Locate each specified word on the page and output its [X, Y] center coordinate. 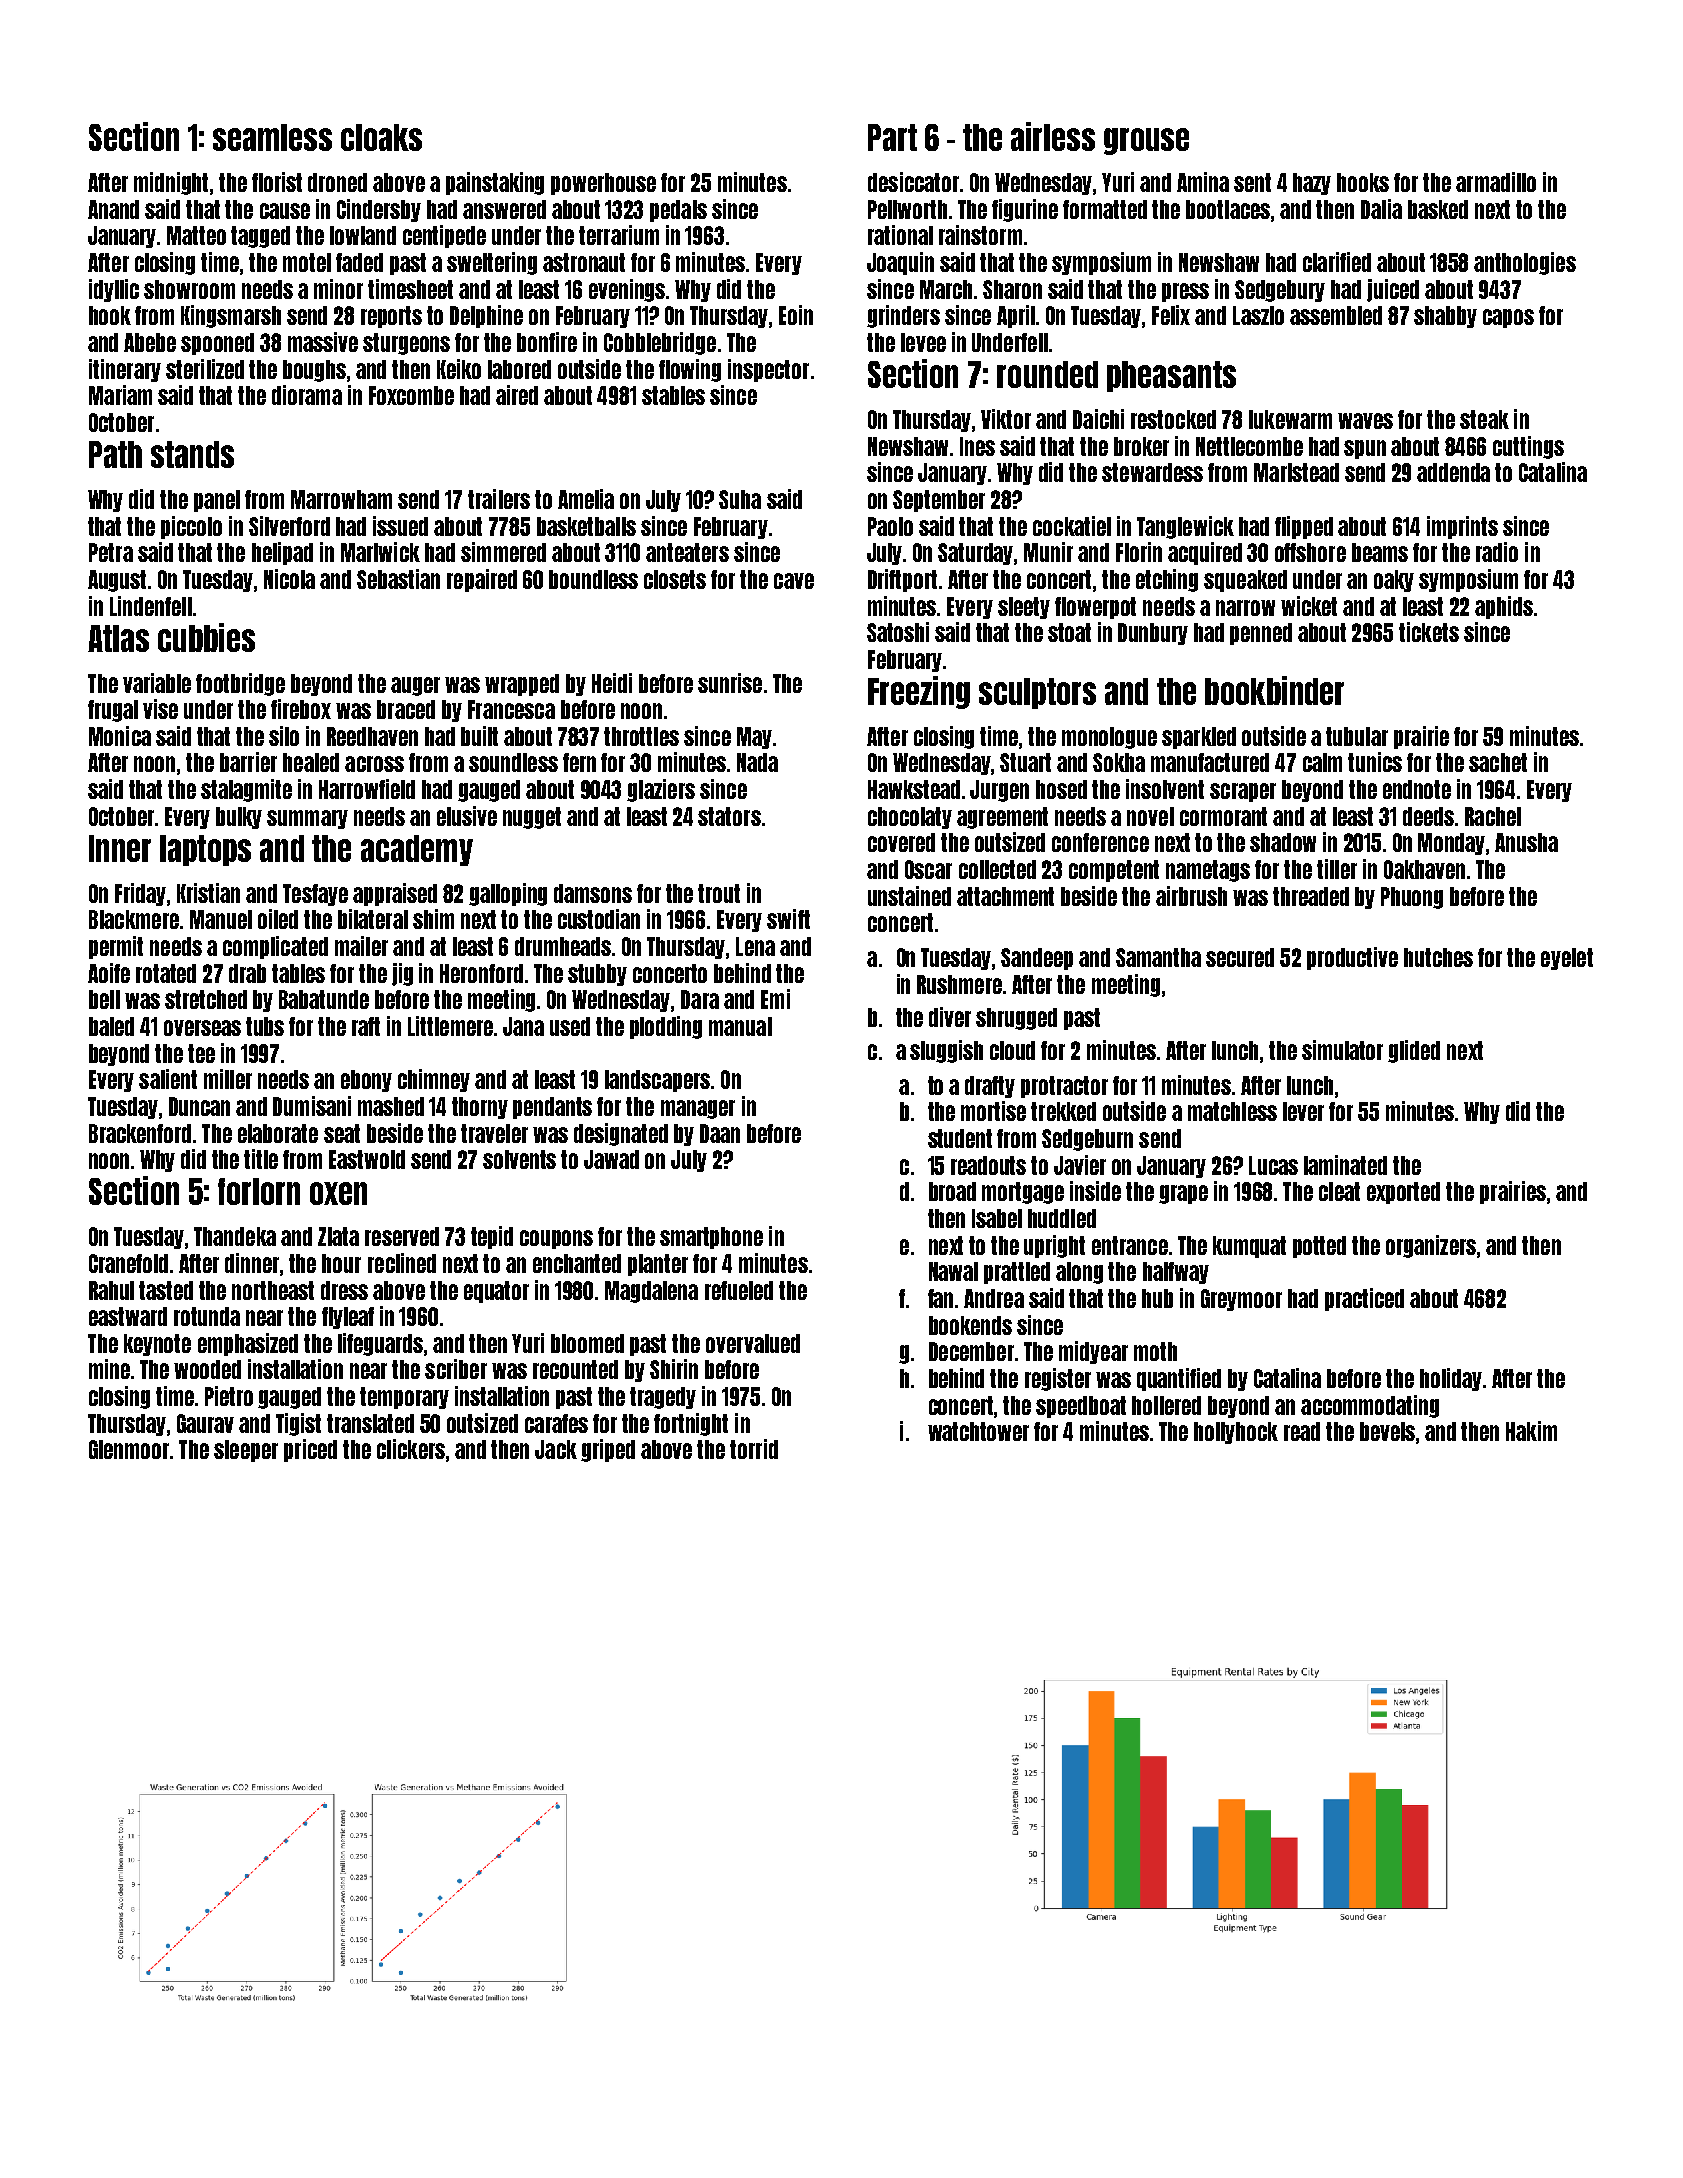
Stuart [1025, 762]
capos [1508, 318]
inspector [768, 370]
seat [342, 1133]
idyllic [114, 290]
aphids [1504, 607]
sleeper [246, 1451]
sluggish [946, 1051]
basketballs [586, 526]
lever [1303, 1111]
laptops [205, 850]
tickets [1429, 632]
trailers [499, 499]
